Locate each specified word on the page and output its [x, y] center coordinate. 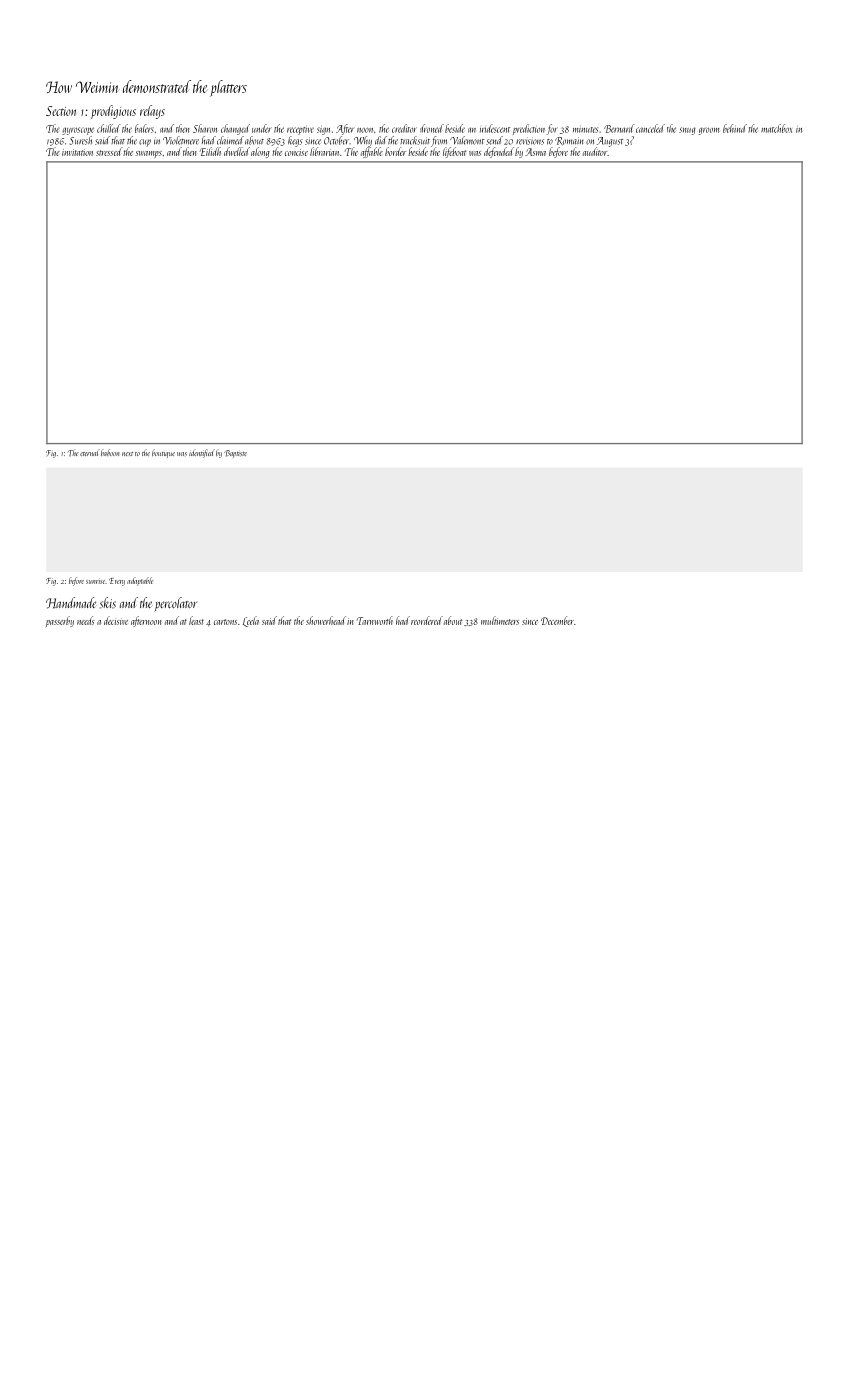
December [557, 620]
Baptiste [235, 454]
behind [735, 128]
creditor [404, 128]
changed [235, 129]
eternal [90, 452]
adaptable [140, 581]
